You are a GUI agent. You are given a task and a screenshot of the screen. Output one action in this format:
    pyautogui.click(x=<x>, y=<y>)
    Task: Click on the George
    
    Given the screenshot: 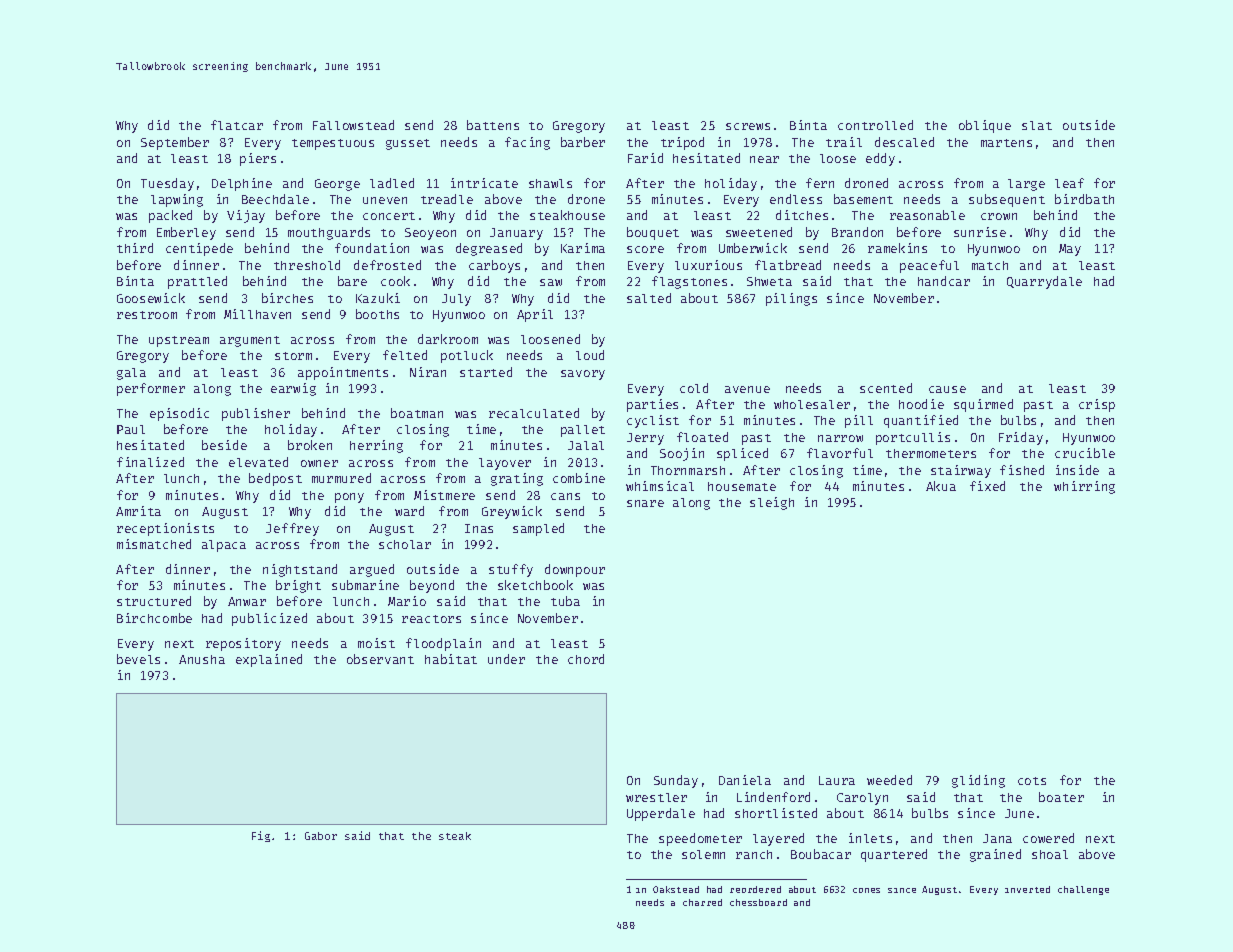 What is the action you would take?
    pyautogui.click(x=337, y=185)
